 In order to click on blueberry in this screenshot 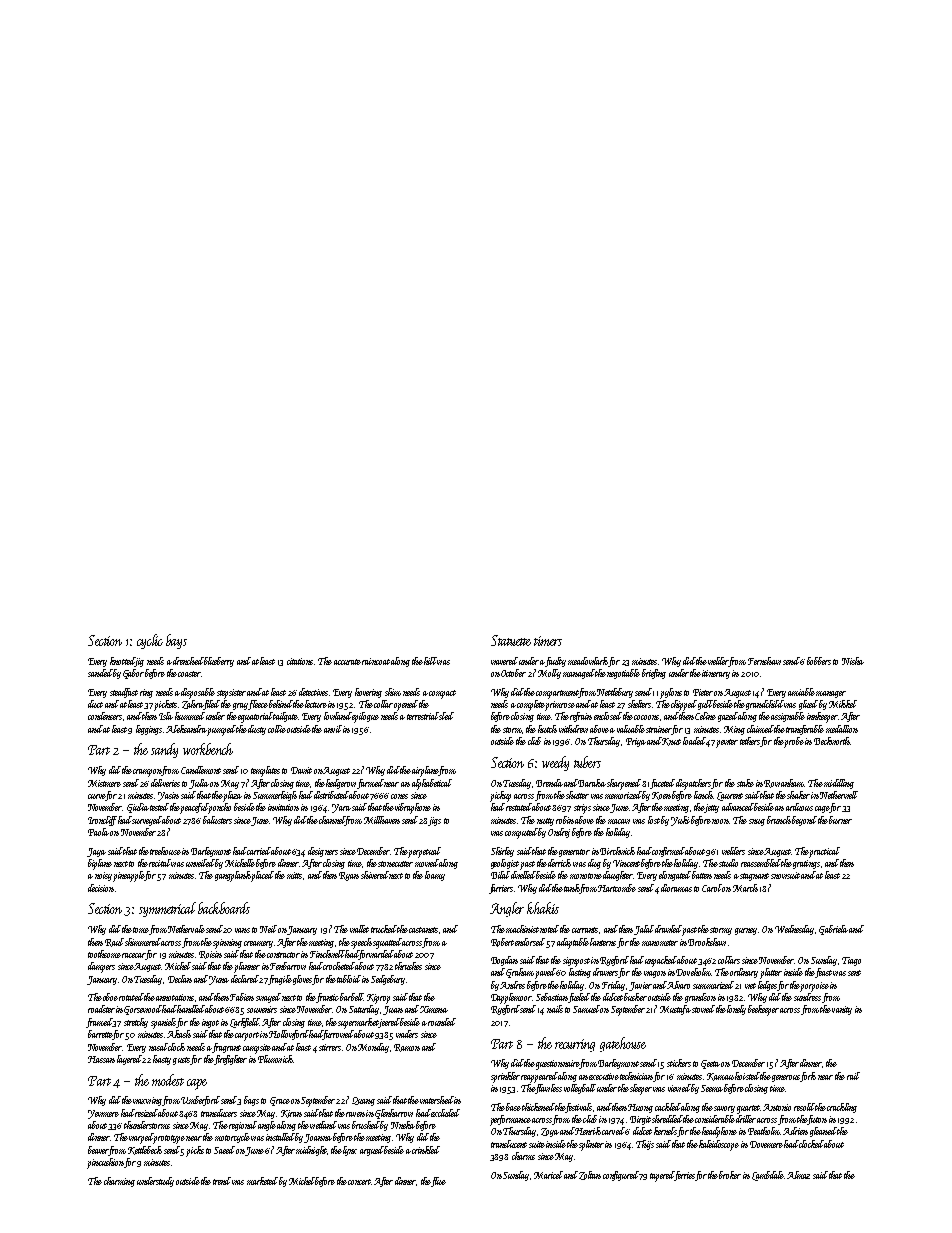, I will do `click(219, 662)`.
